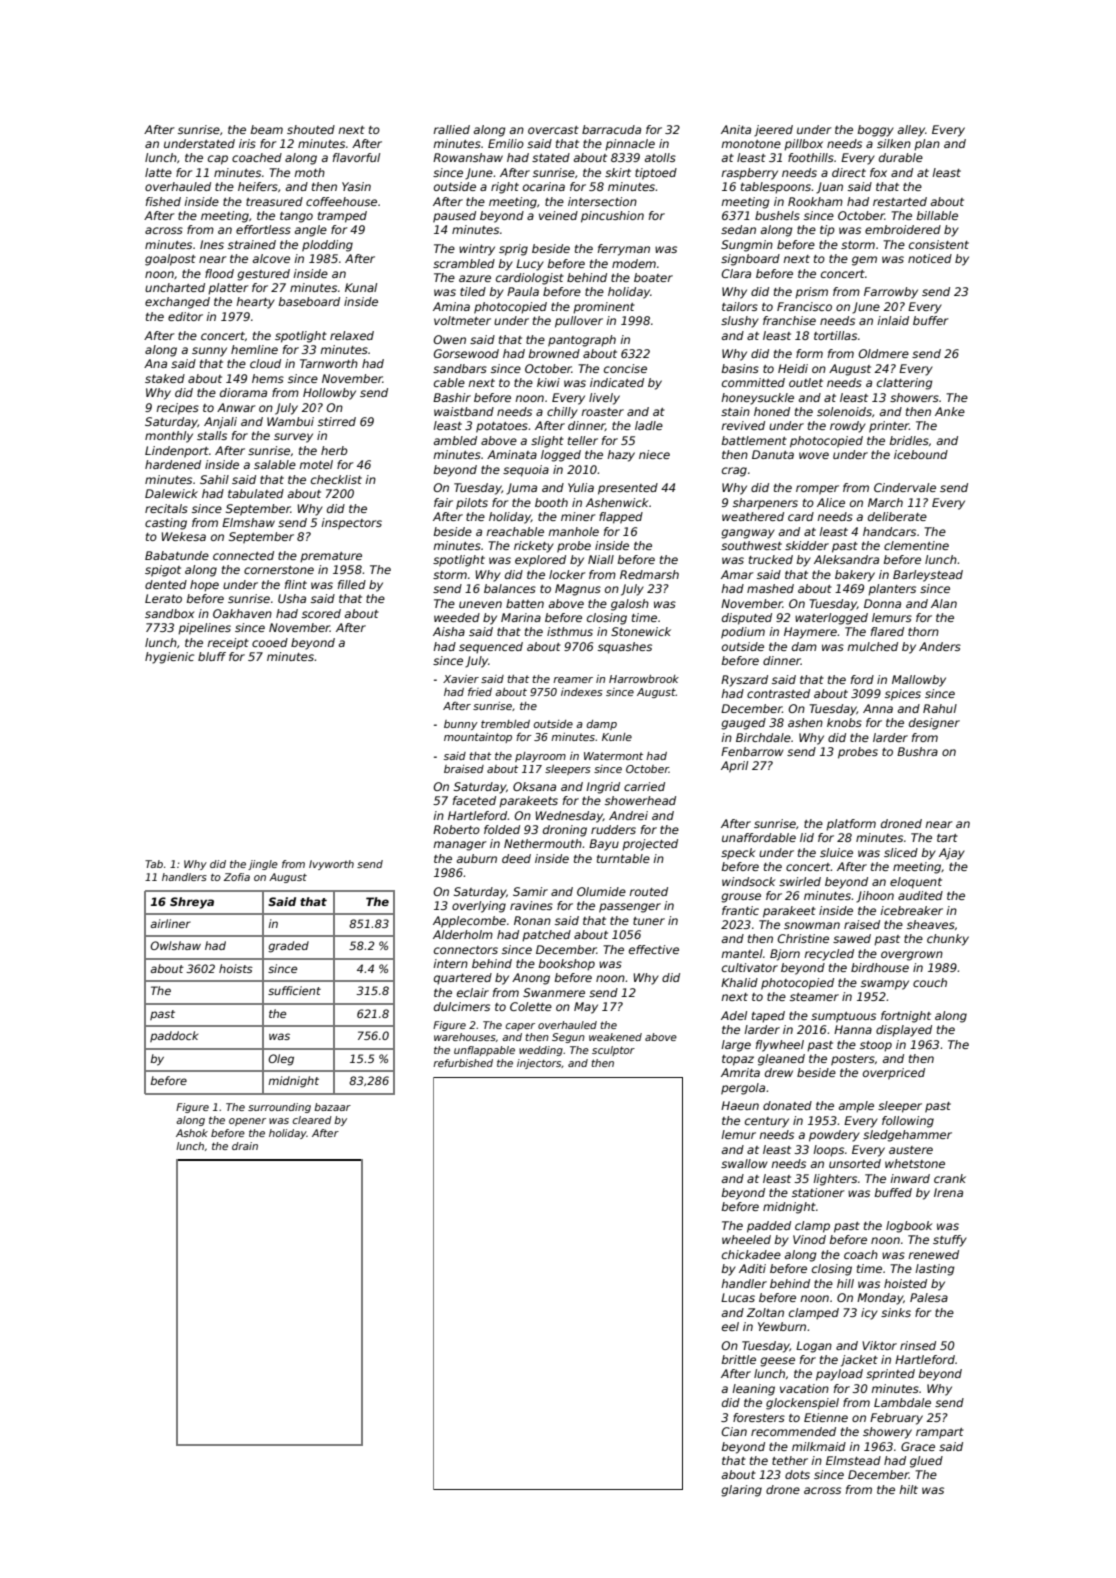  I want to click on brittle, so click(739, 1359).
